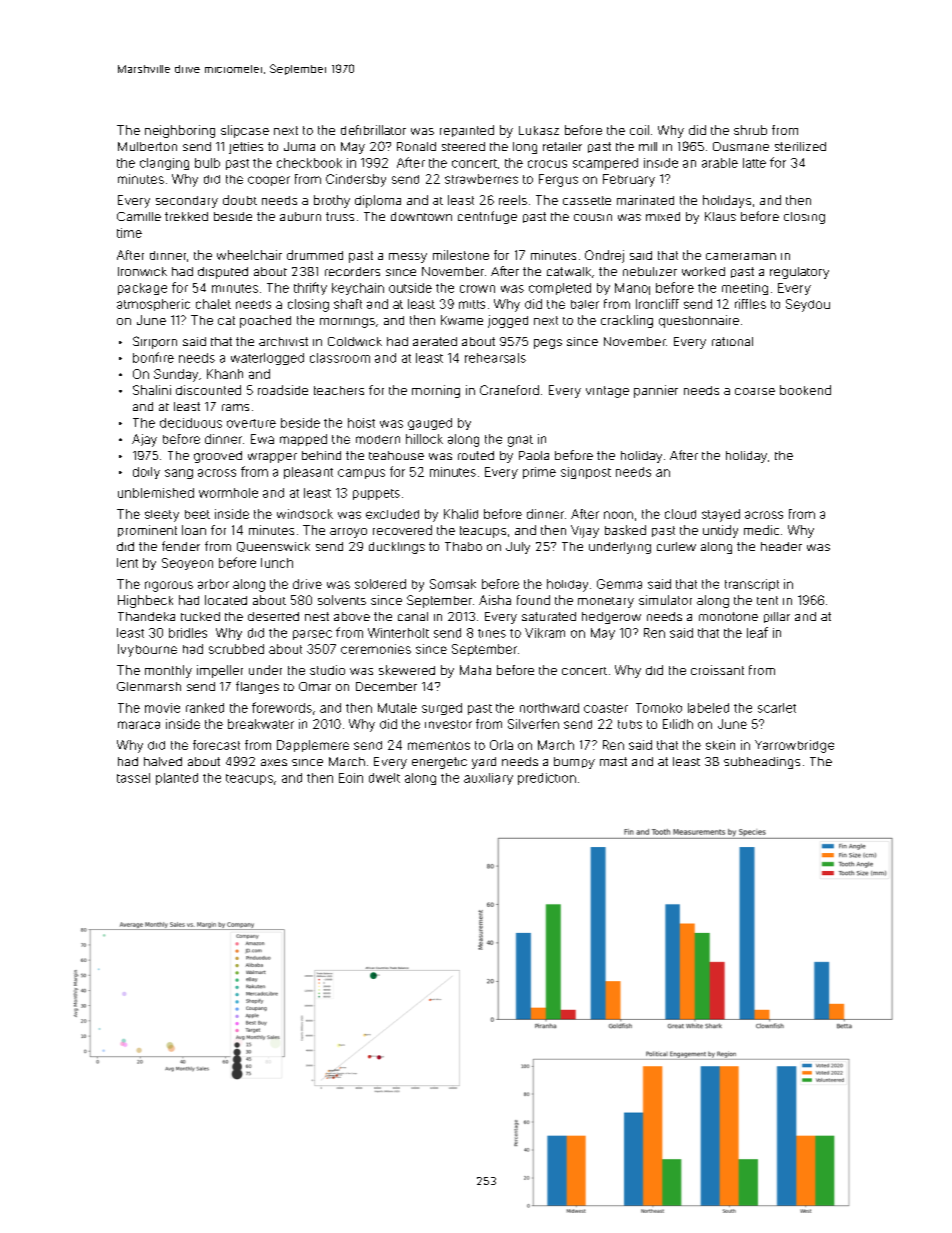  What do you see at coordinates (720, 163) in the screenshot?
I see `arable` at bounding box center [720, 163].
